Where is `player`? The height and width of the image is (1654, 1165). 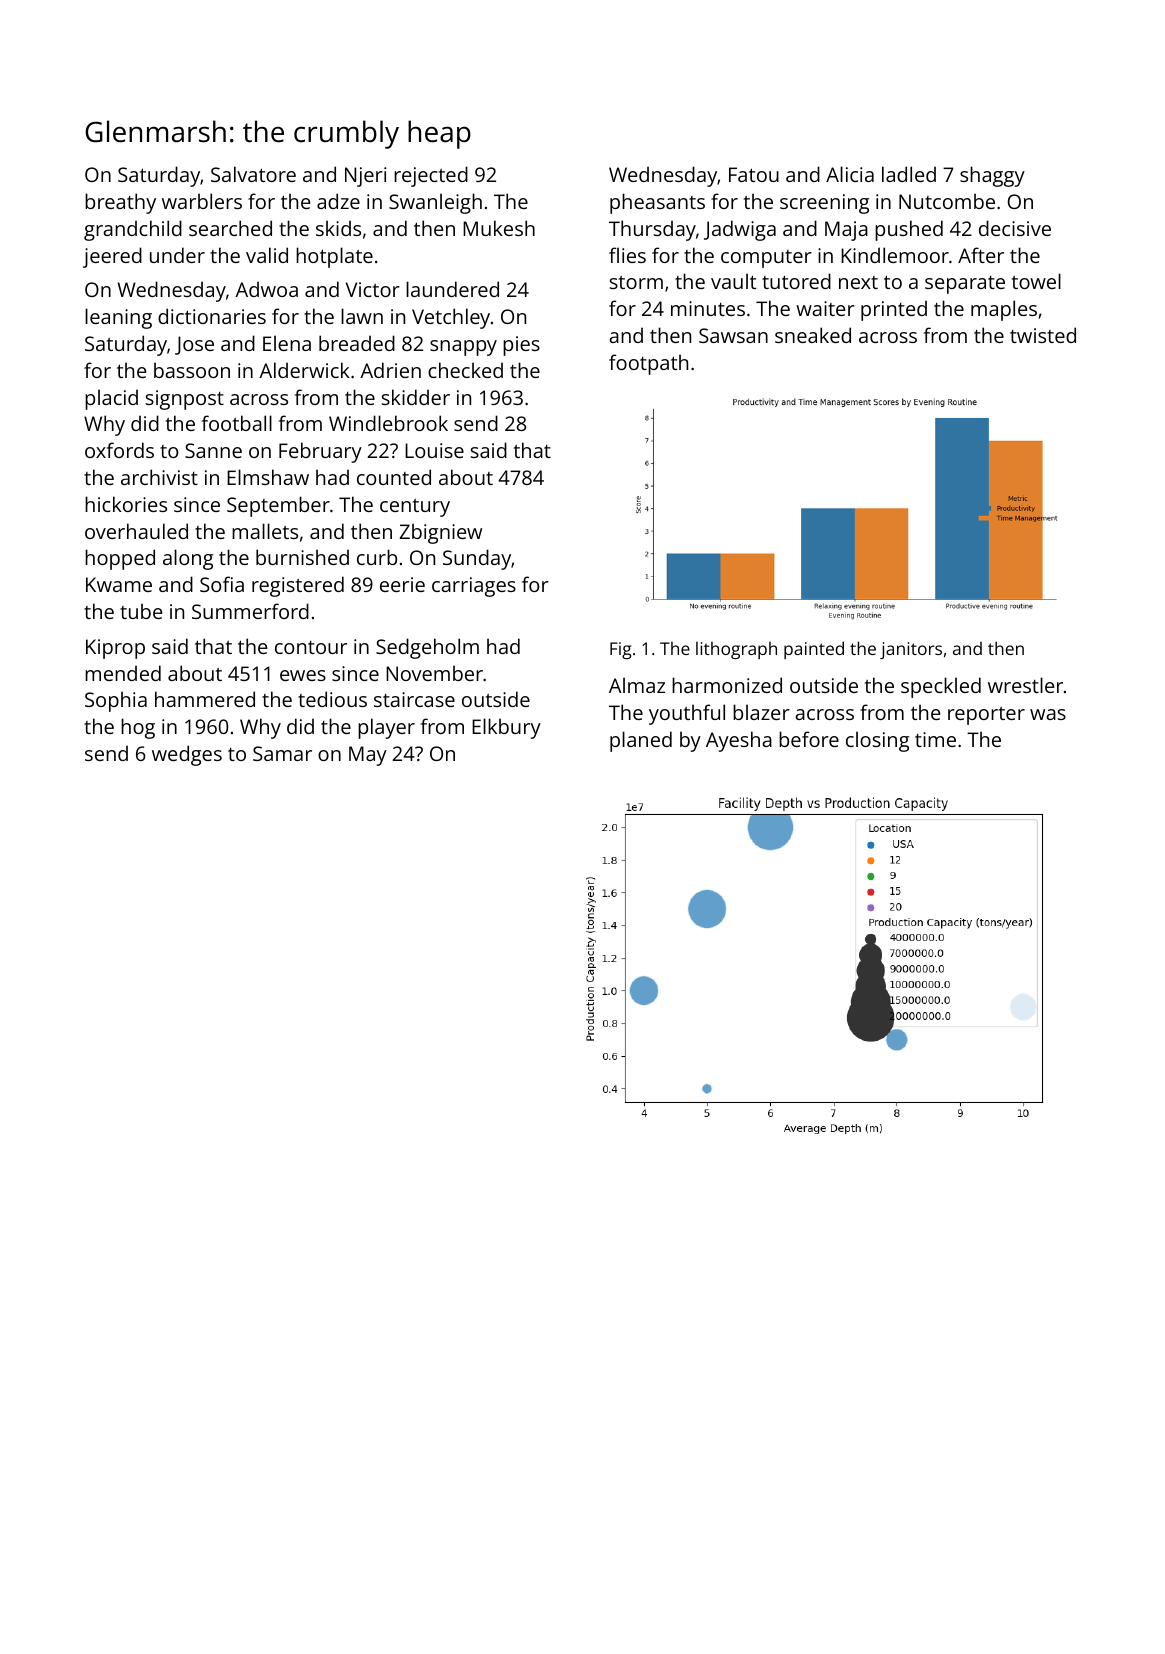 player is located at coordinates (386, 728).
